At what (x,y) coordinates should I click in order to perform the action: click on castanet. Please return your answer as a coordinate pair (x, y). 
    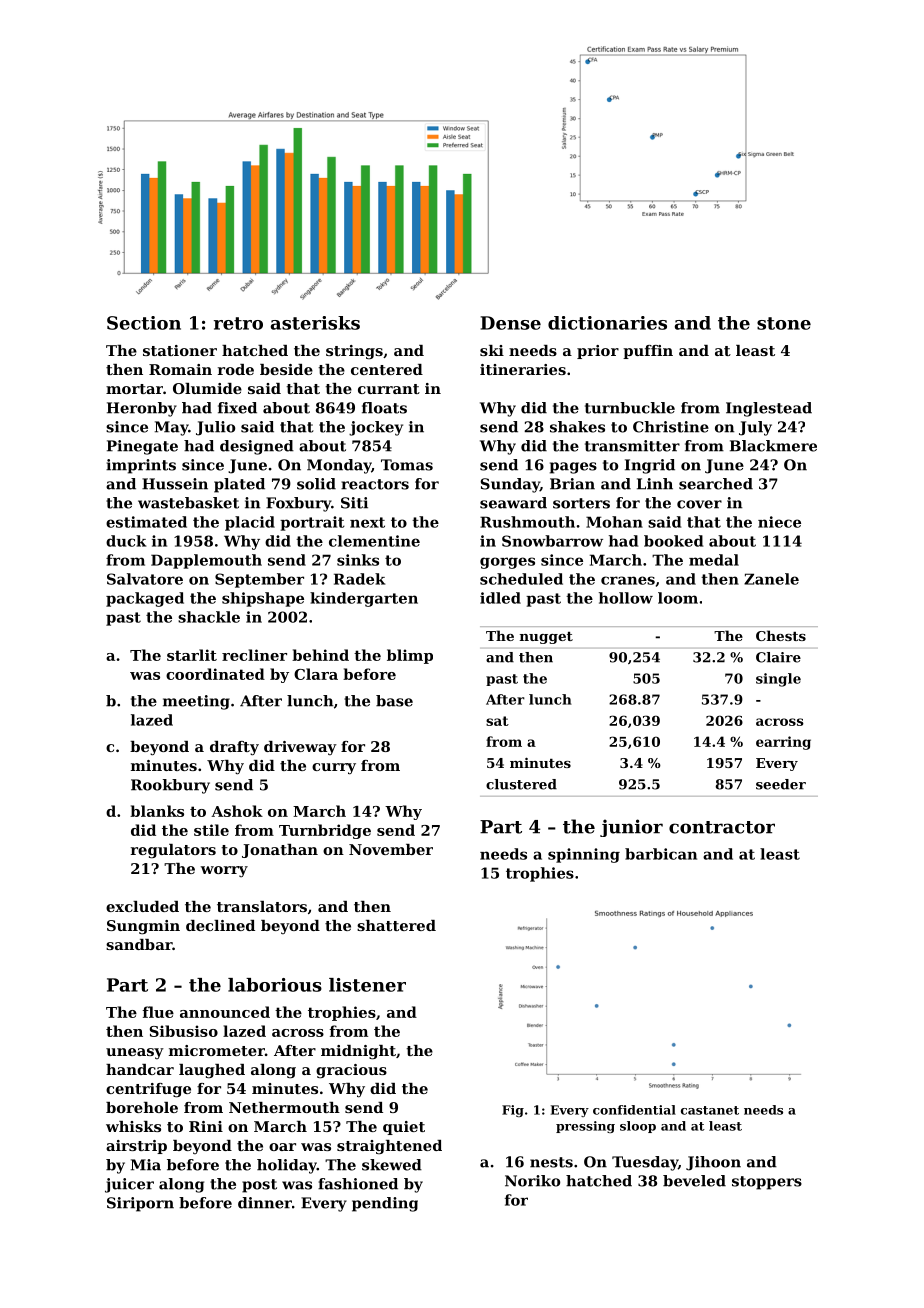
    Looking at the image, I should click on (710, 1110).
